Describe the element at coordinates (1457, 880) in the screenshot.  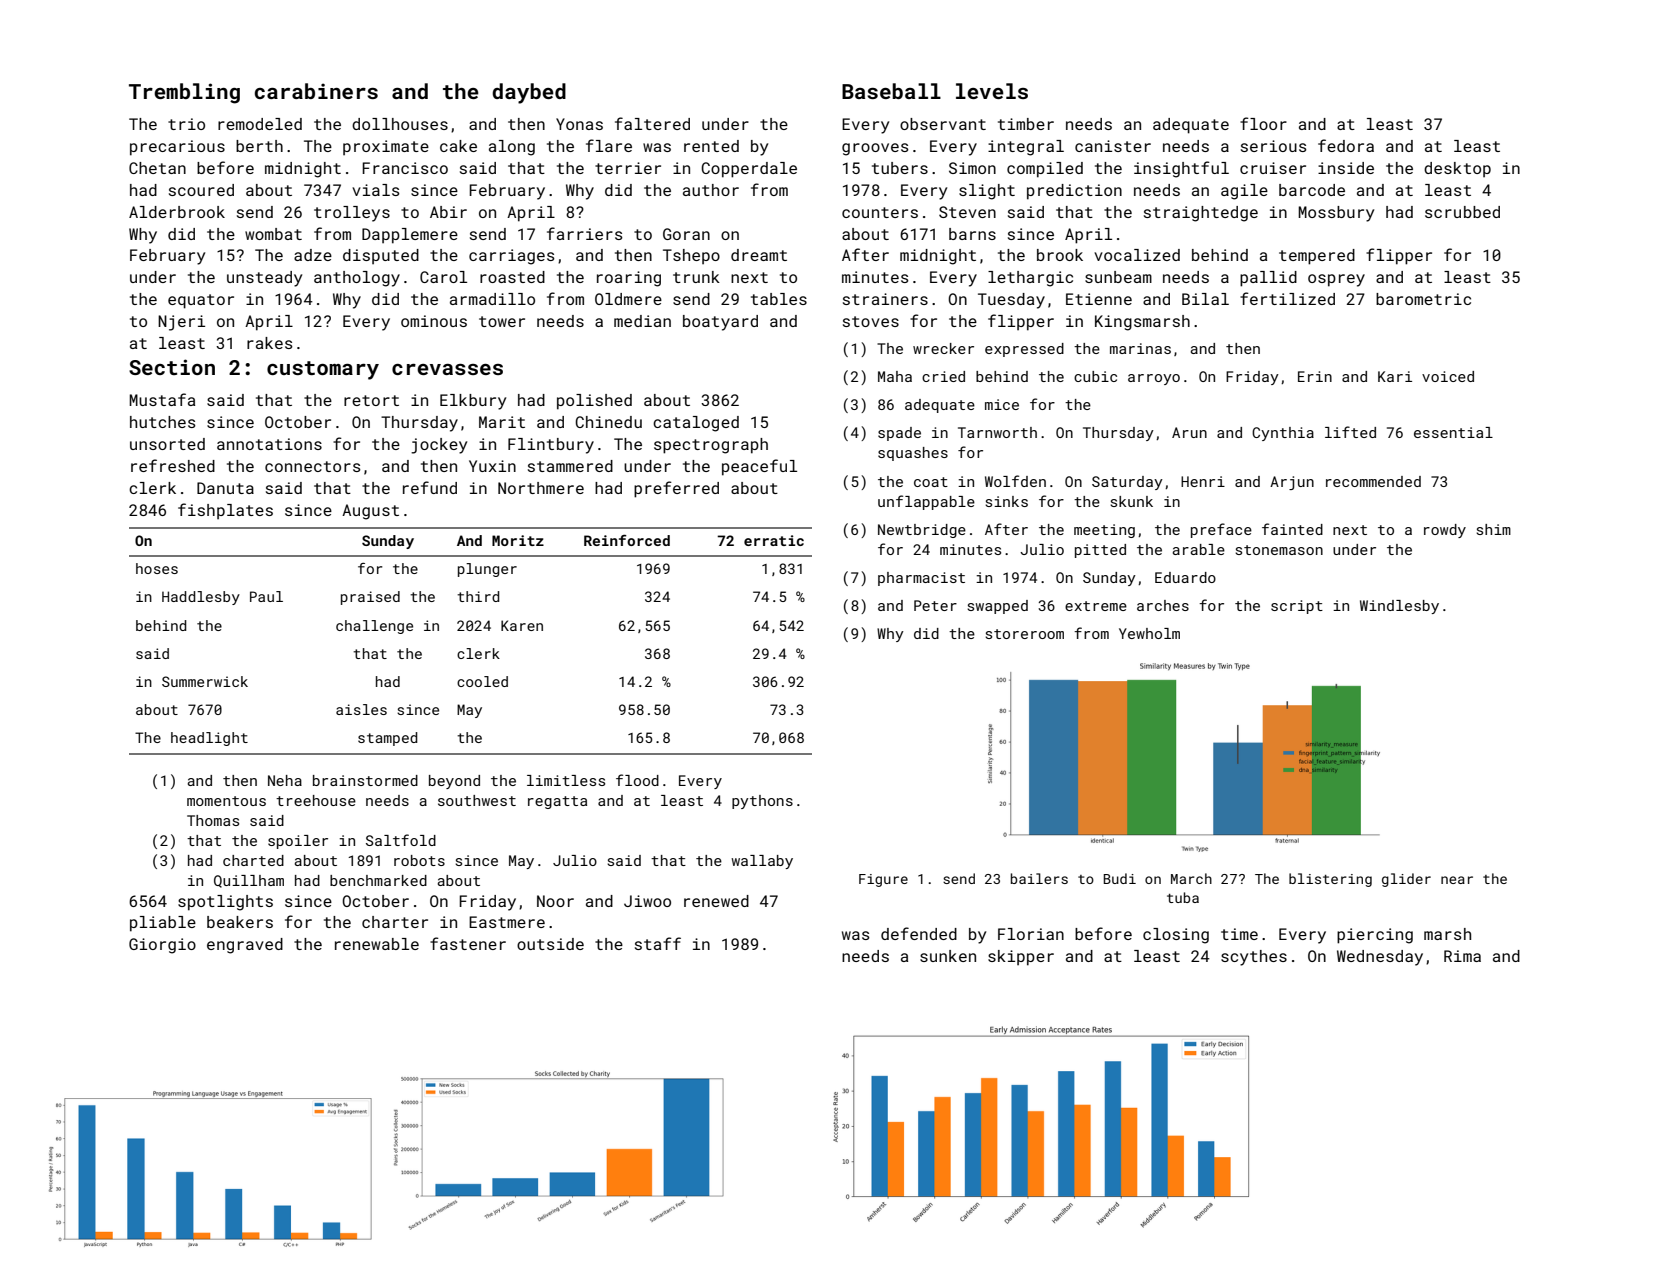
I see `near` at that location.
